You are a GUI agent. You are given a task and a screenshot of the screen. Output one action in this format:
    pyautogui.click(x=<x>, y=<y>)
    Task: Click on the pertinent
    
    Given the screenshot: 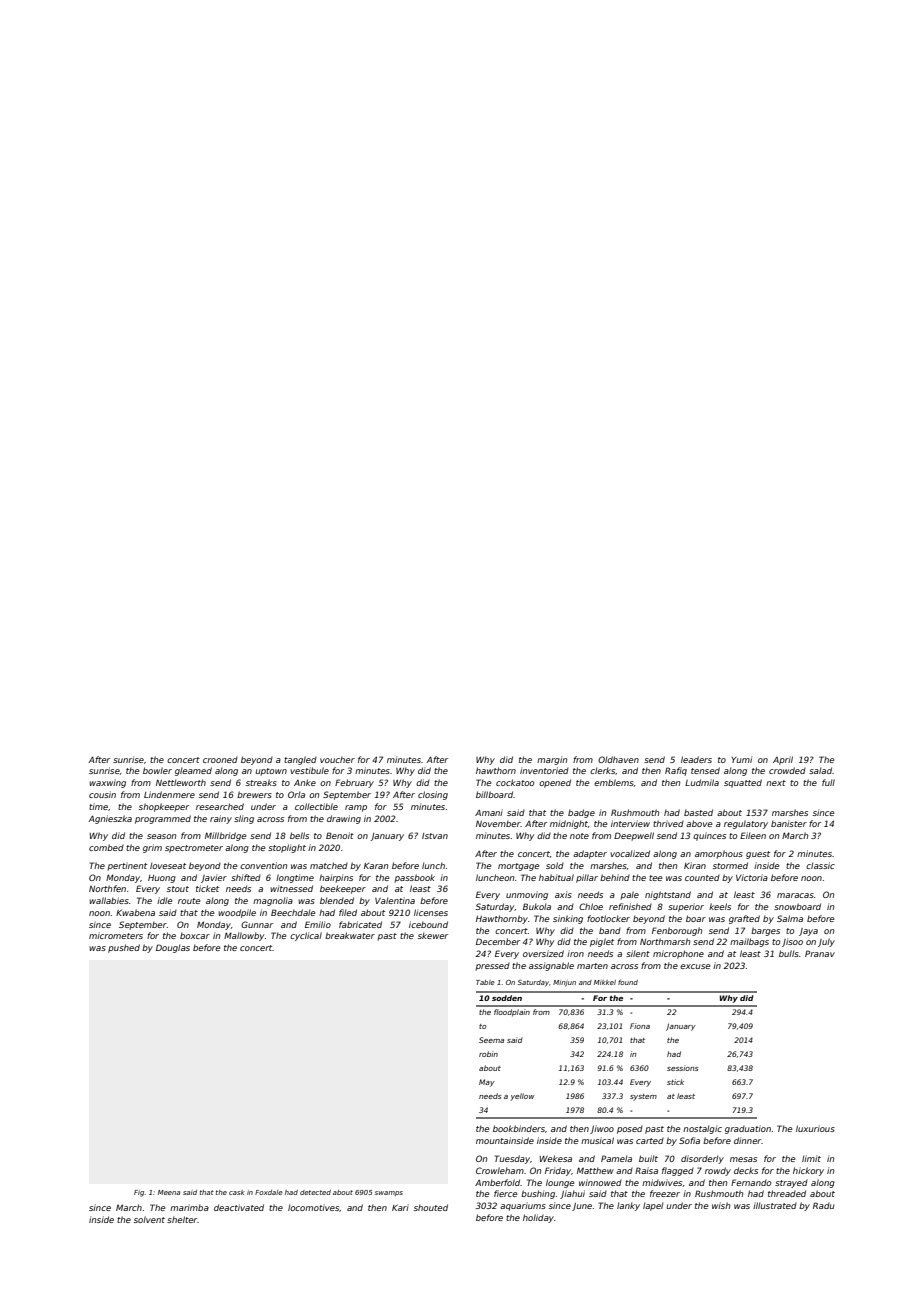 What is the action you would take?
    pyautogui.click(x=127, y=866)
